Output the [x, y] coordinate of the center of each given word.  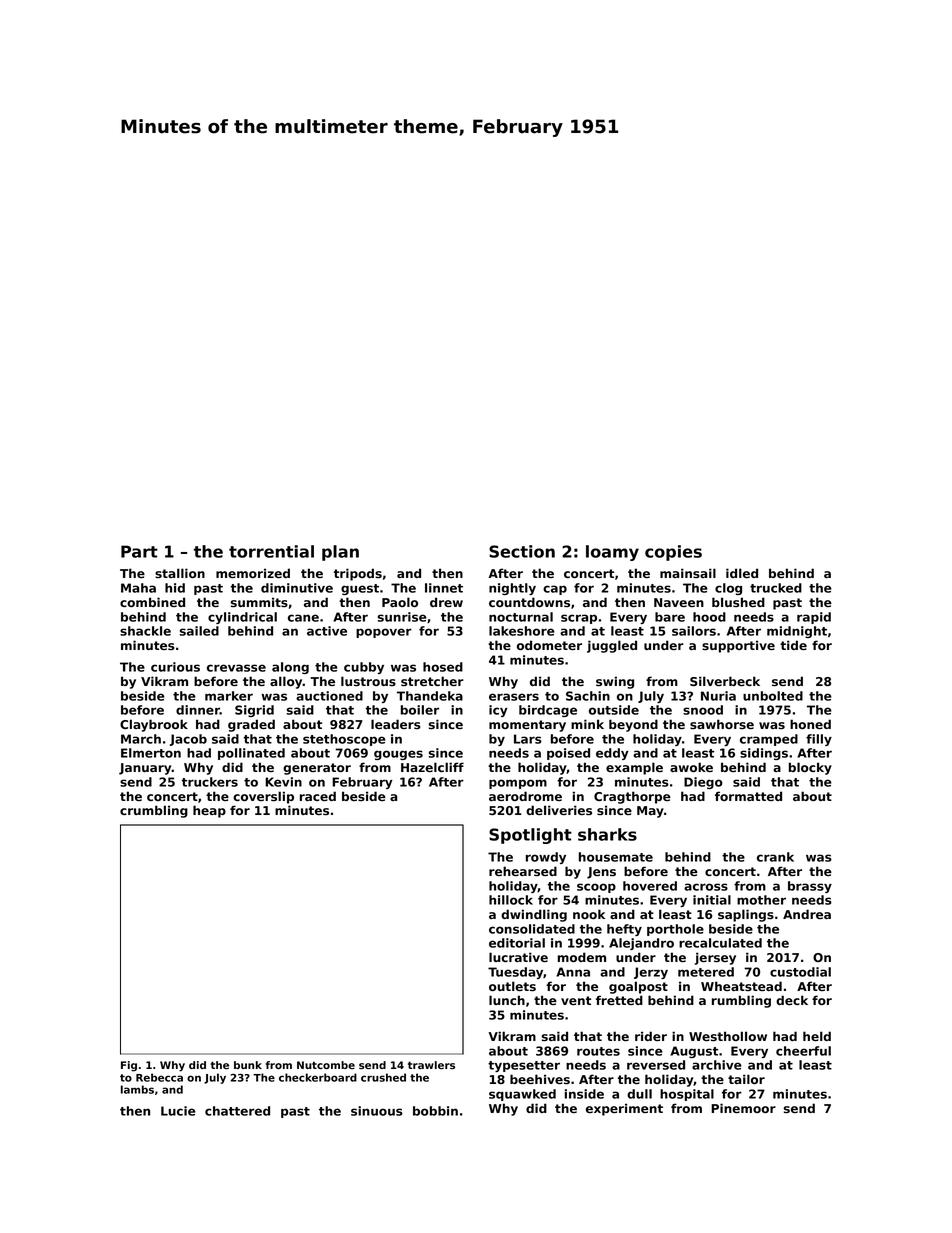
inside [584, 1094]
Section [522, 551]
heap [209, 811]
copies [673, 553]
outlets [512, 986]
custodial [800, 972]
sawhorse [722, 724]
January [145, 769]
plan [340, 553]
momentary [527, 726]
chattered [237, 1111]
